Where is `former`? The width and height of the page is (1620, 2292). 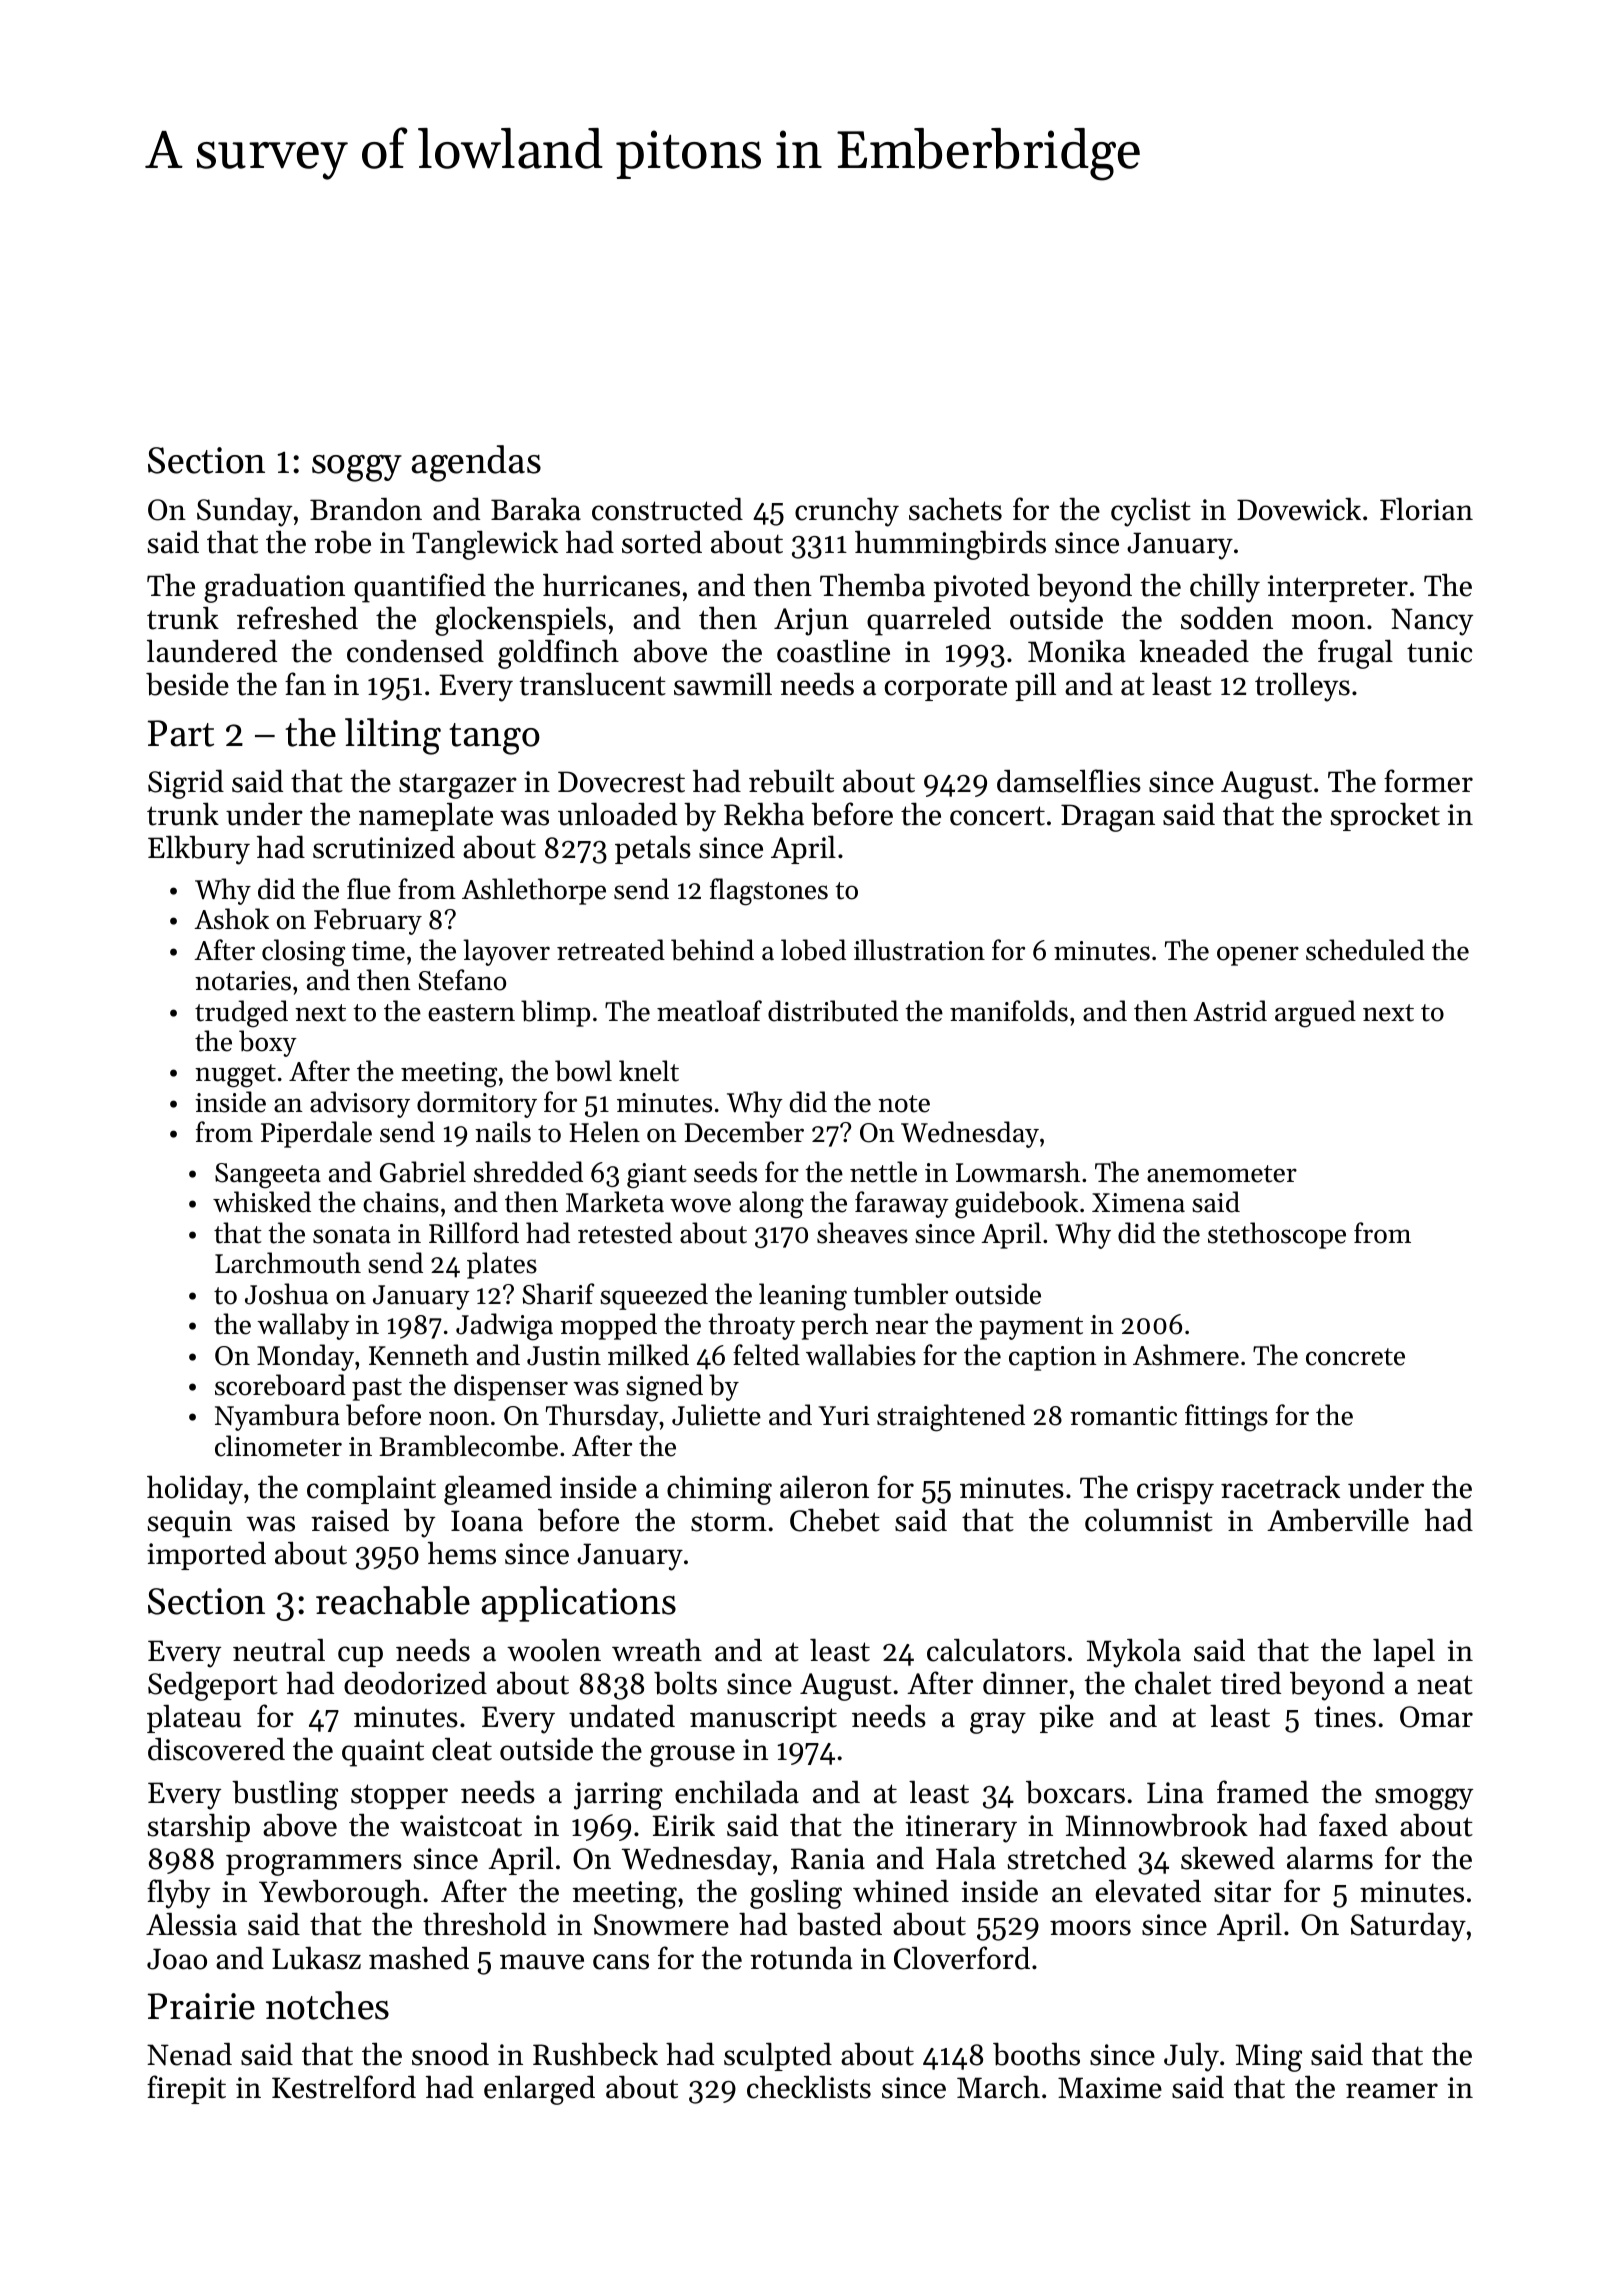
former is located at coordinates (1428, 781).
